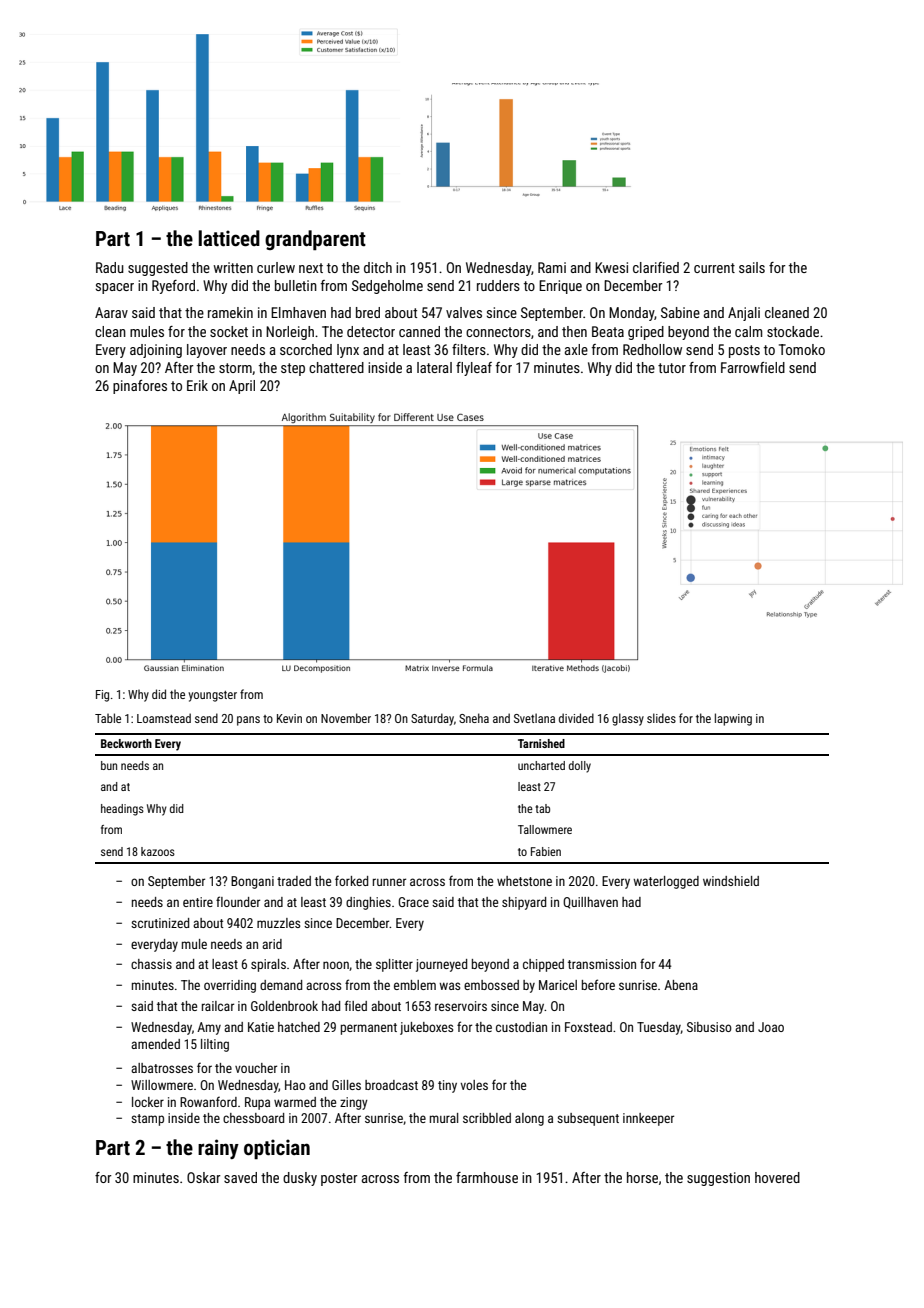 The height and width of the screenshot is (1308, 924). Describe the element at coordinates (197, 385) in the screenshot. I see `Erik` at that location.
